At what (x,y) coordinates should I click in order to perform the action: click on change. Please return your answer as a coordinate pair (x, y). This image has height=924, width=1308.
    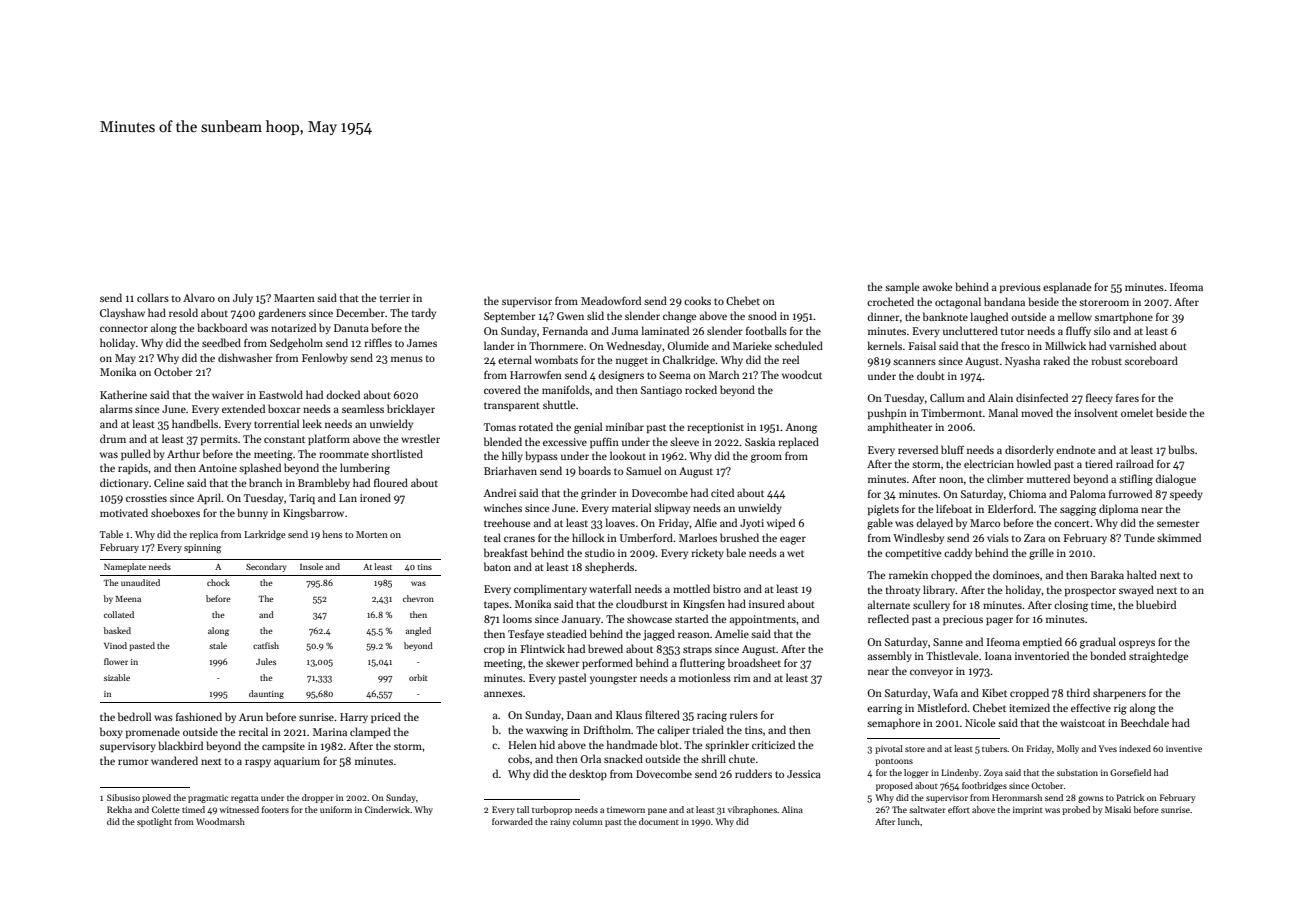
    Looking at the image, I should click on (679, 317).
